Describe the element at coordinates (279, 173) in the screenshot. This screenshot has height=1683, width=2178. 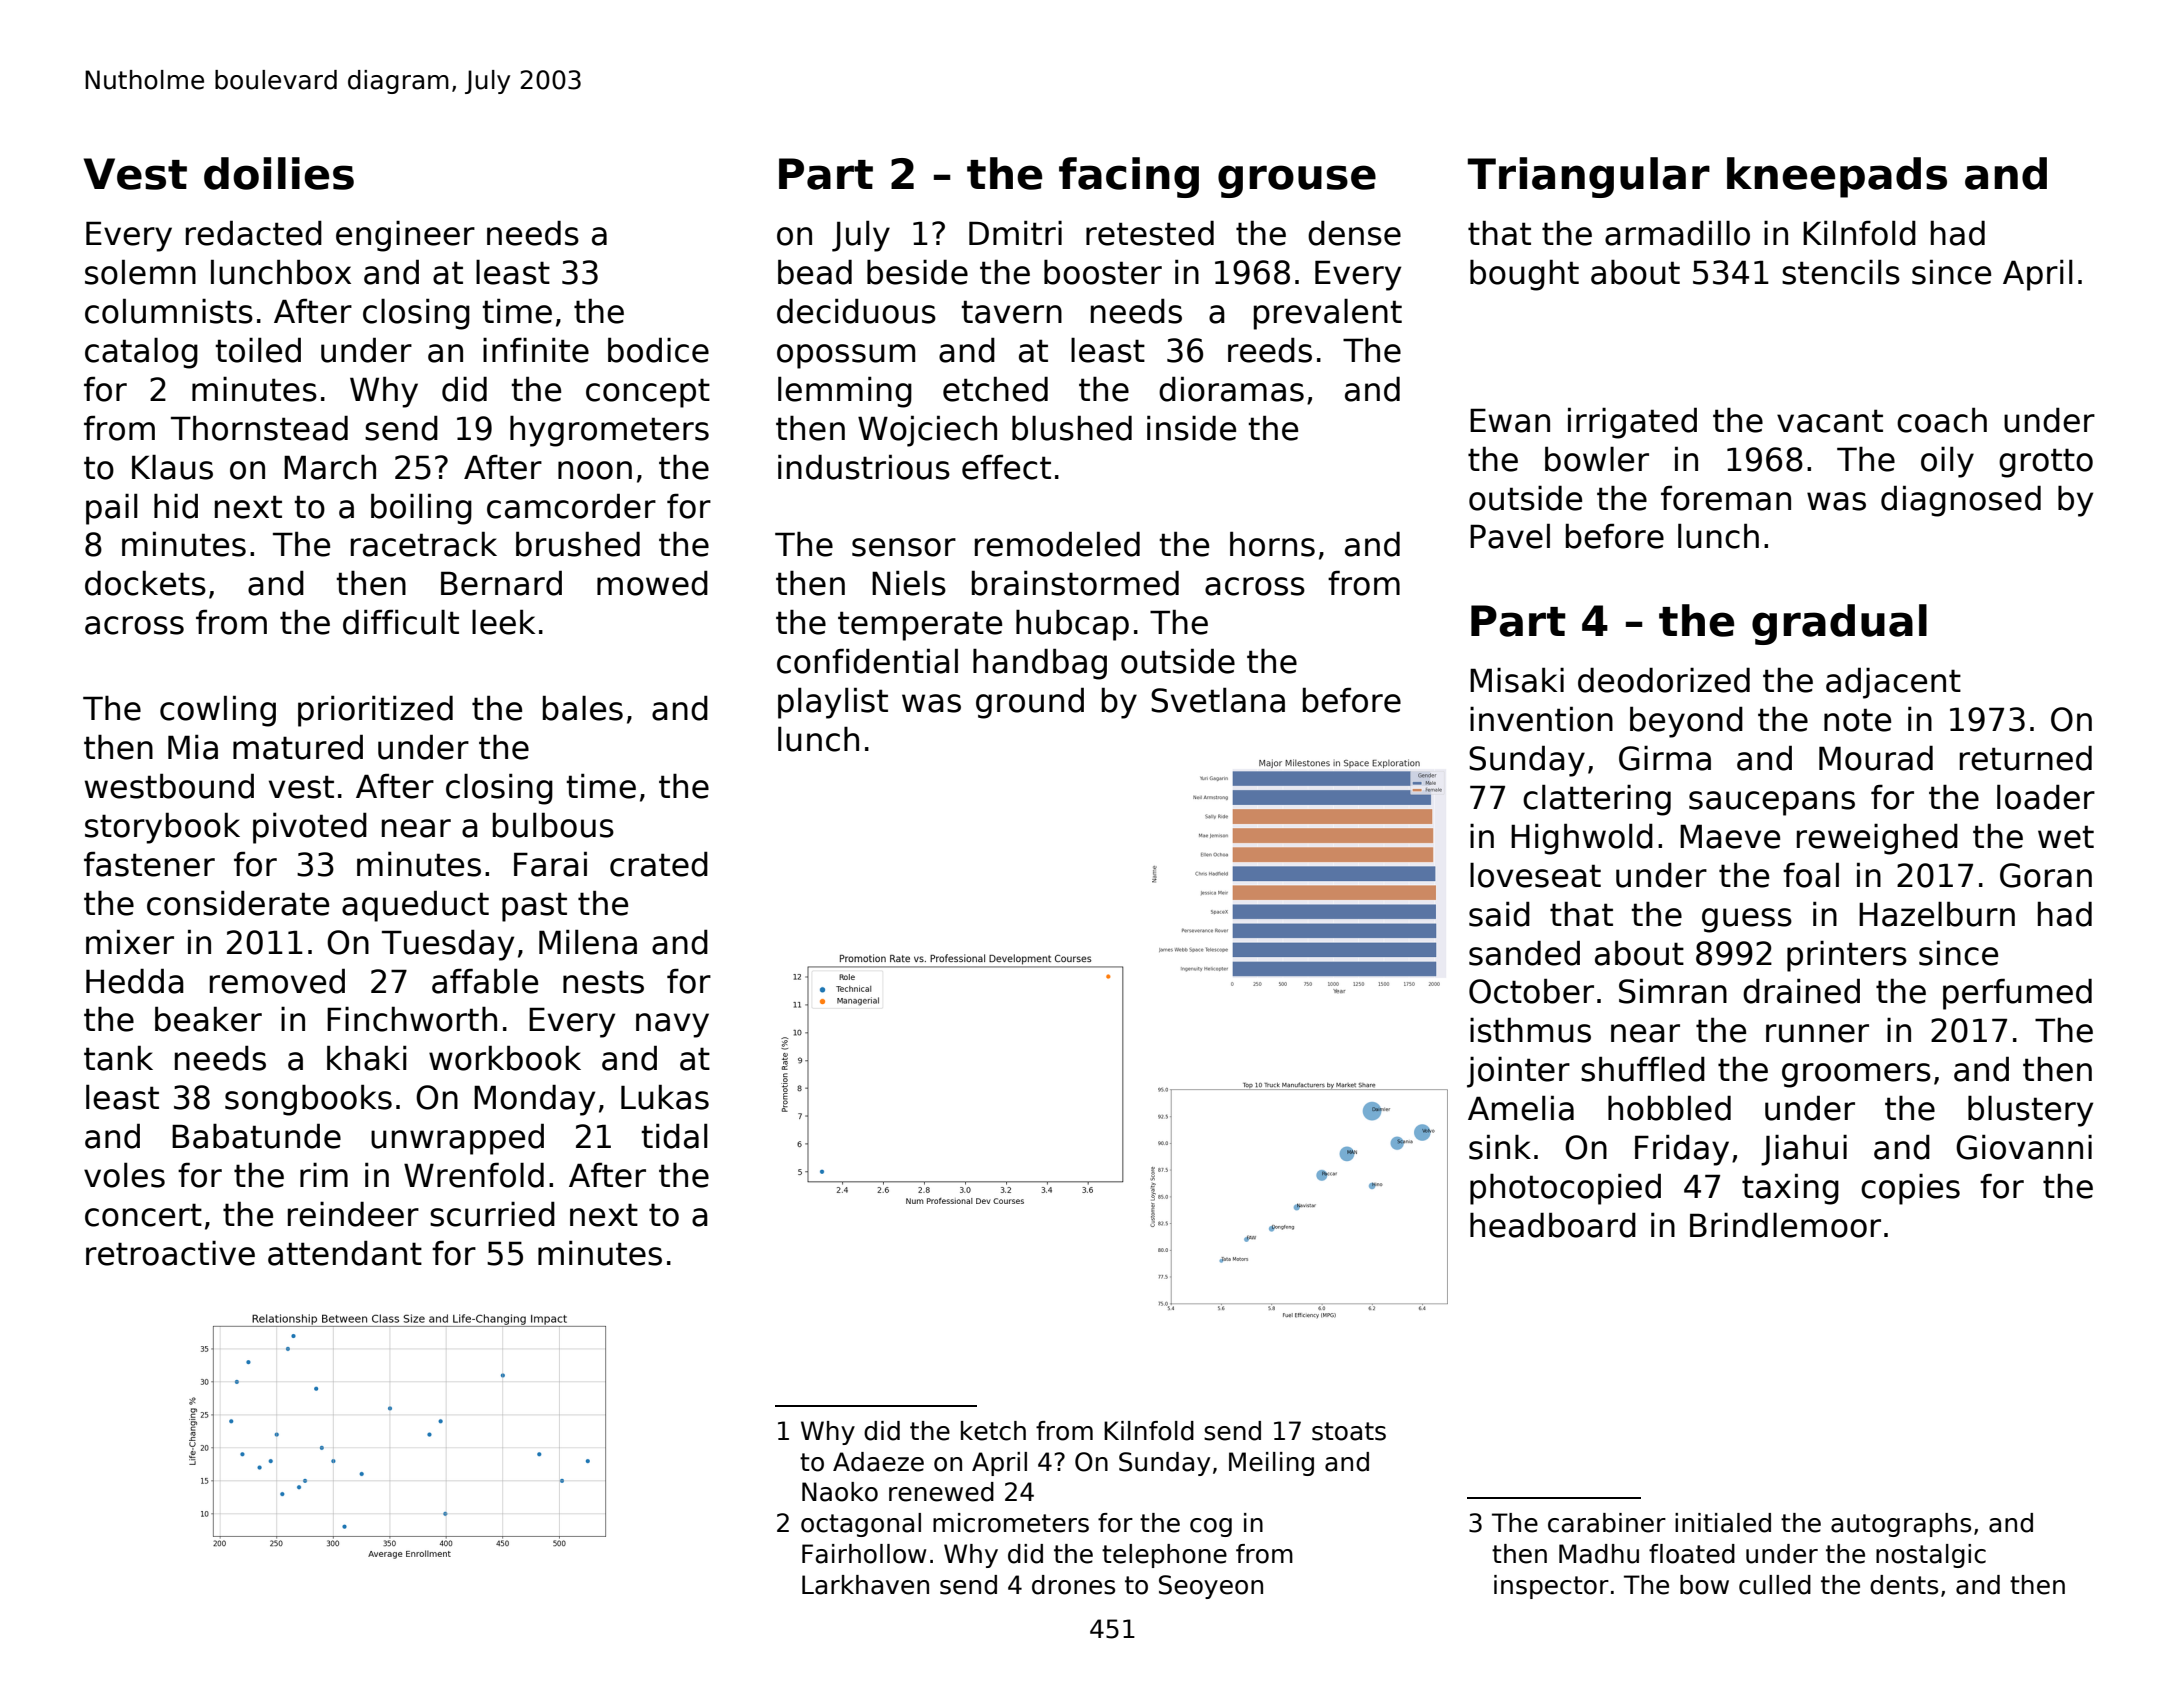
I see `doilies` at that location.
